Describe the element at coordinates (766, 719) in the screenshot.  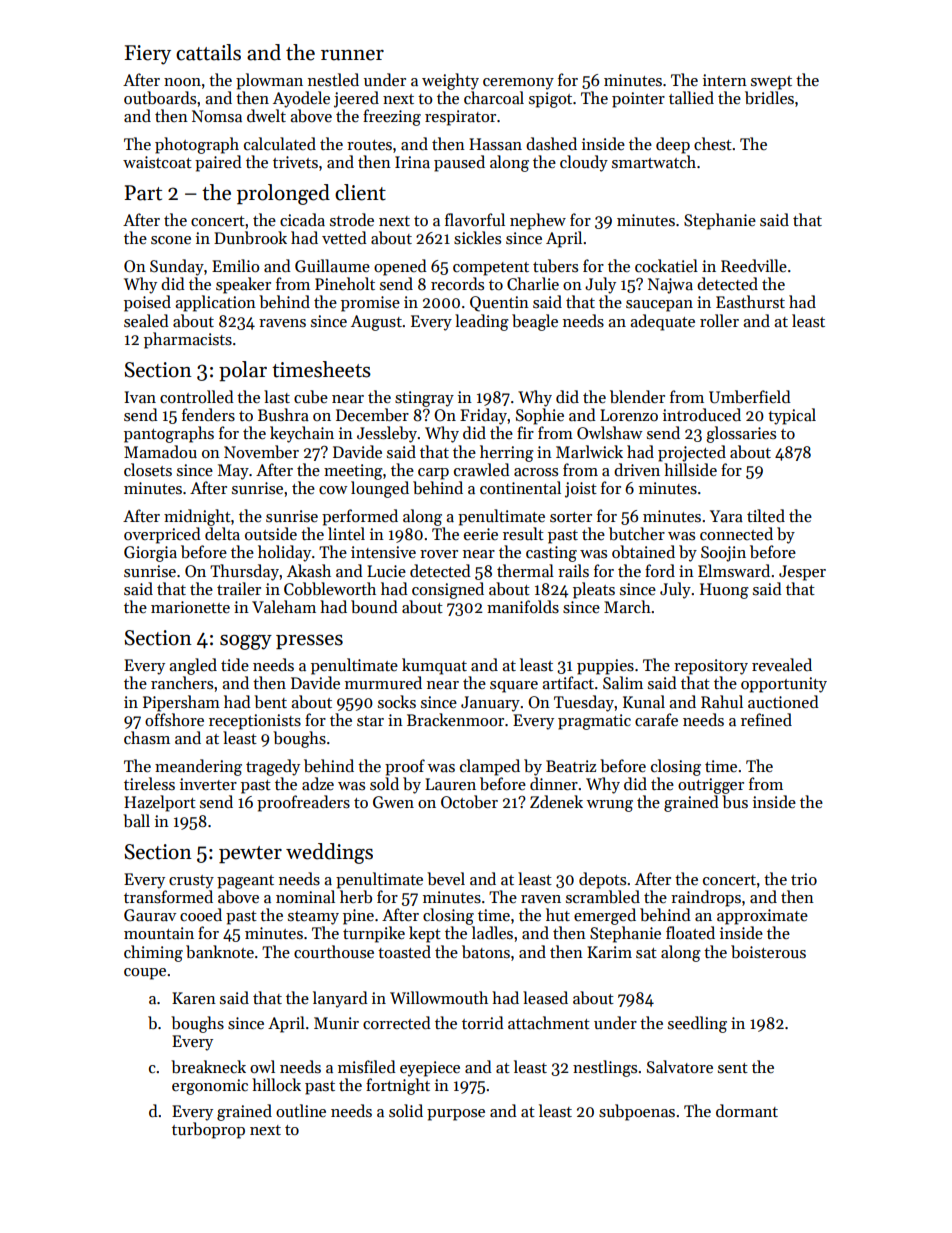
I see `refined` at that location.
